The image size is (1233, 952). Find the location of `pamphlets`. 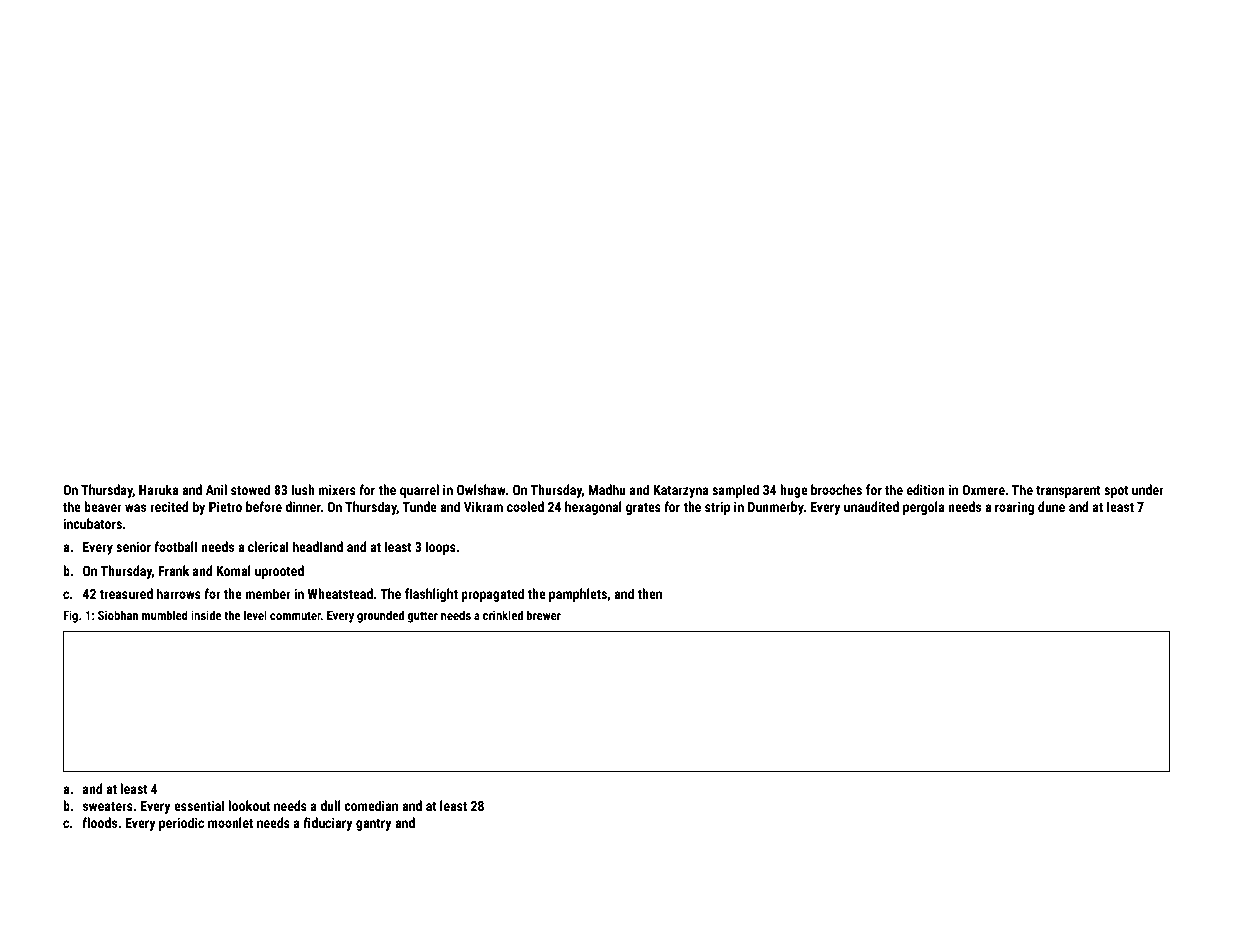

pamphlets is located at coordinates (578, 595).
